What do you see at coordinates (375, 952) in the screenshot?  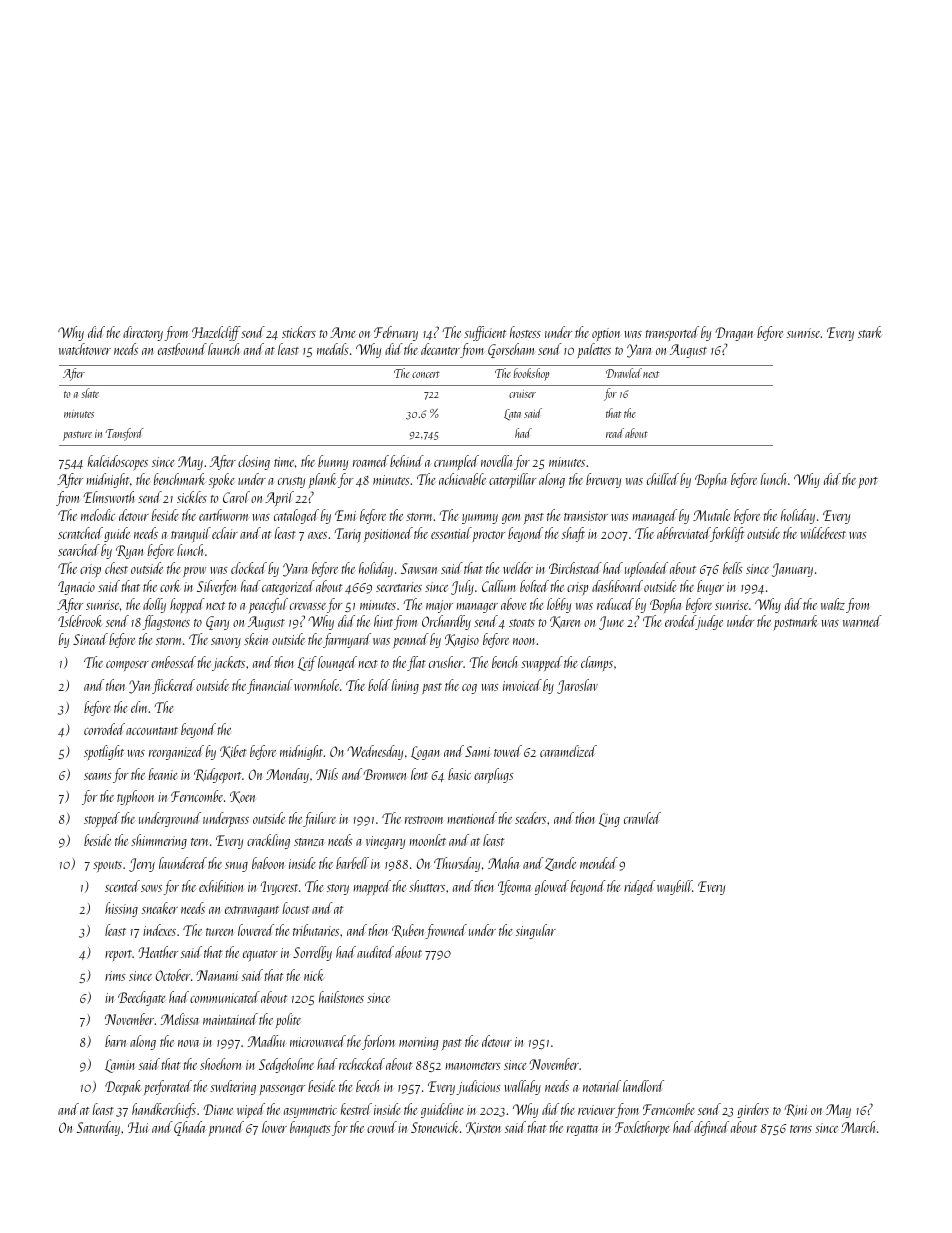 I see `audited` at bounding box center [375, 952].
